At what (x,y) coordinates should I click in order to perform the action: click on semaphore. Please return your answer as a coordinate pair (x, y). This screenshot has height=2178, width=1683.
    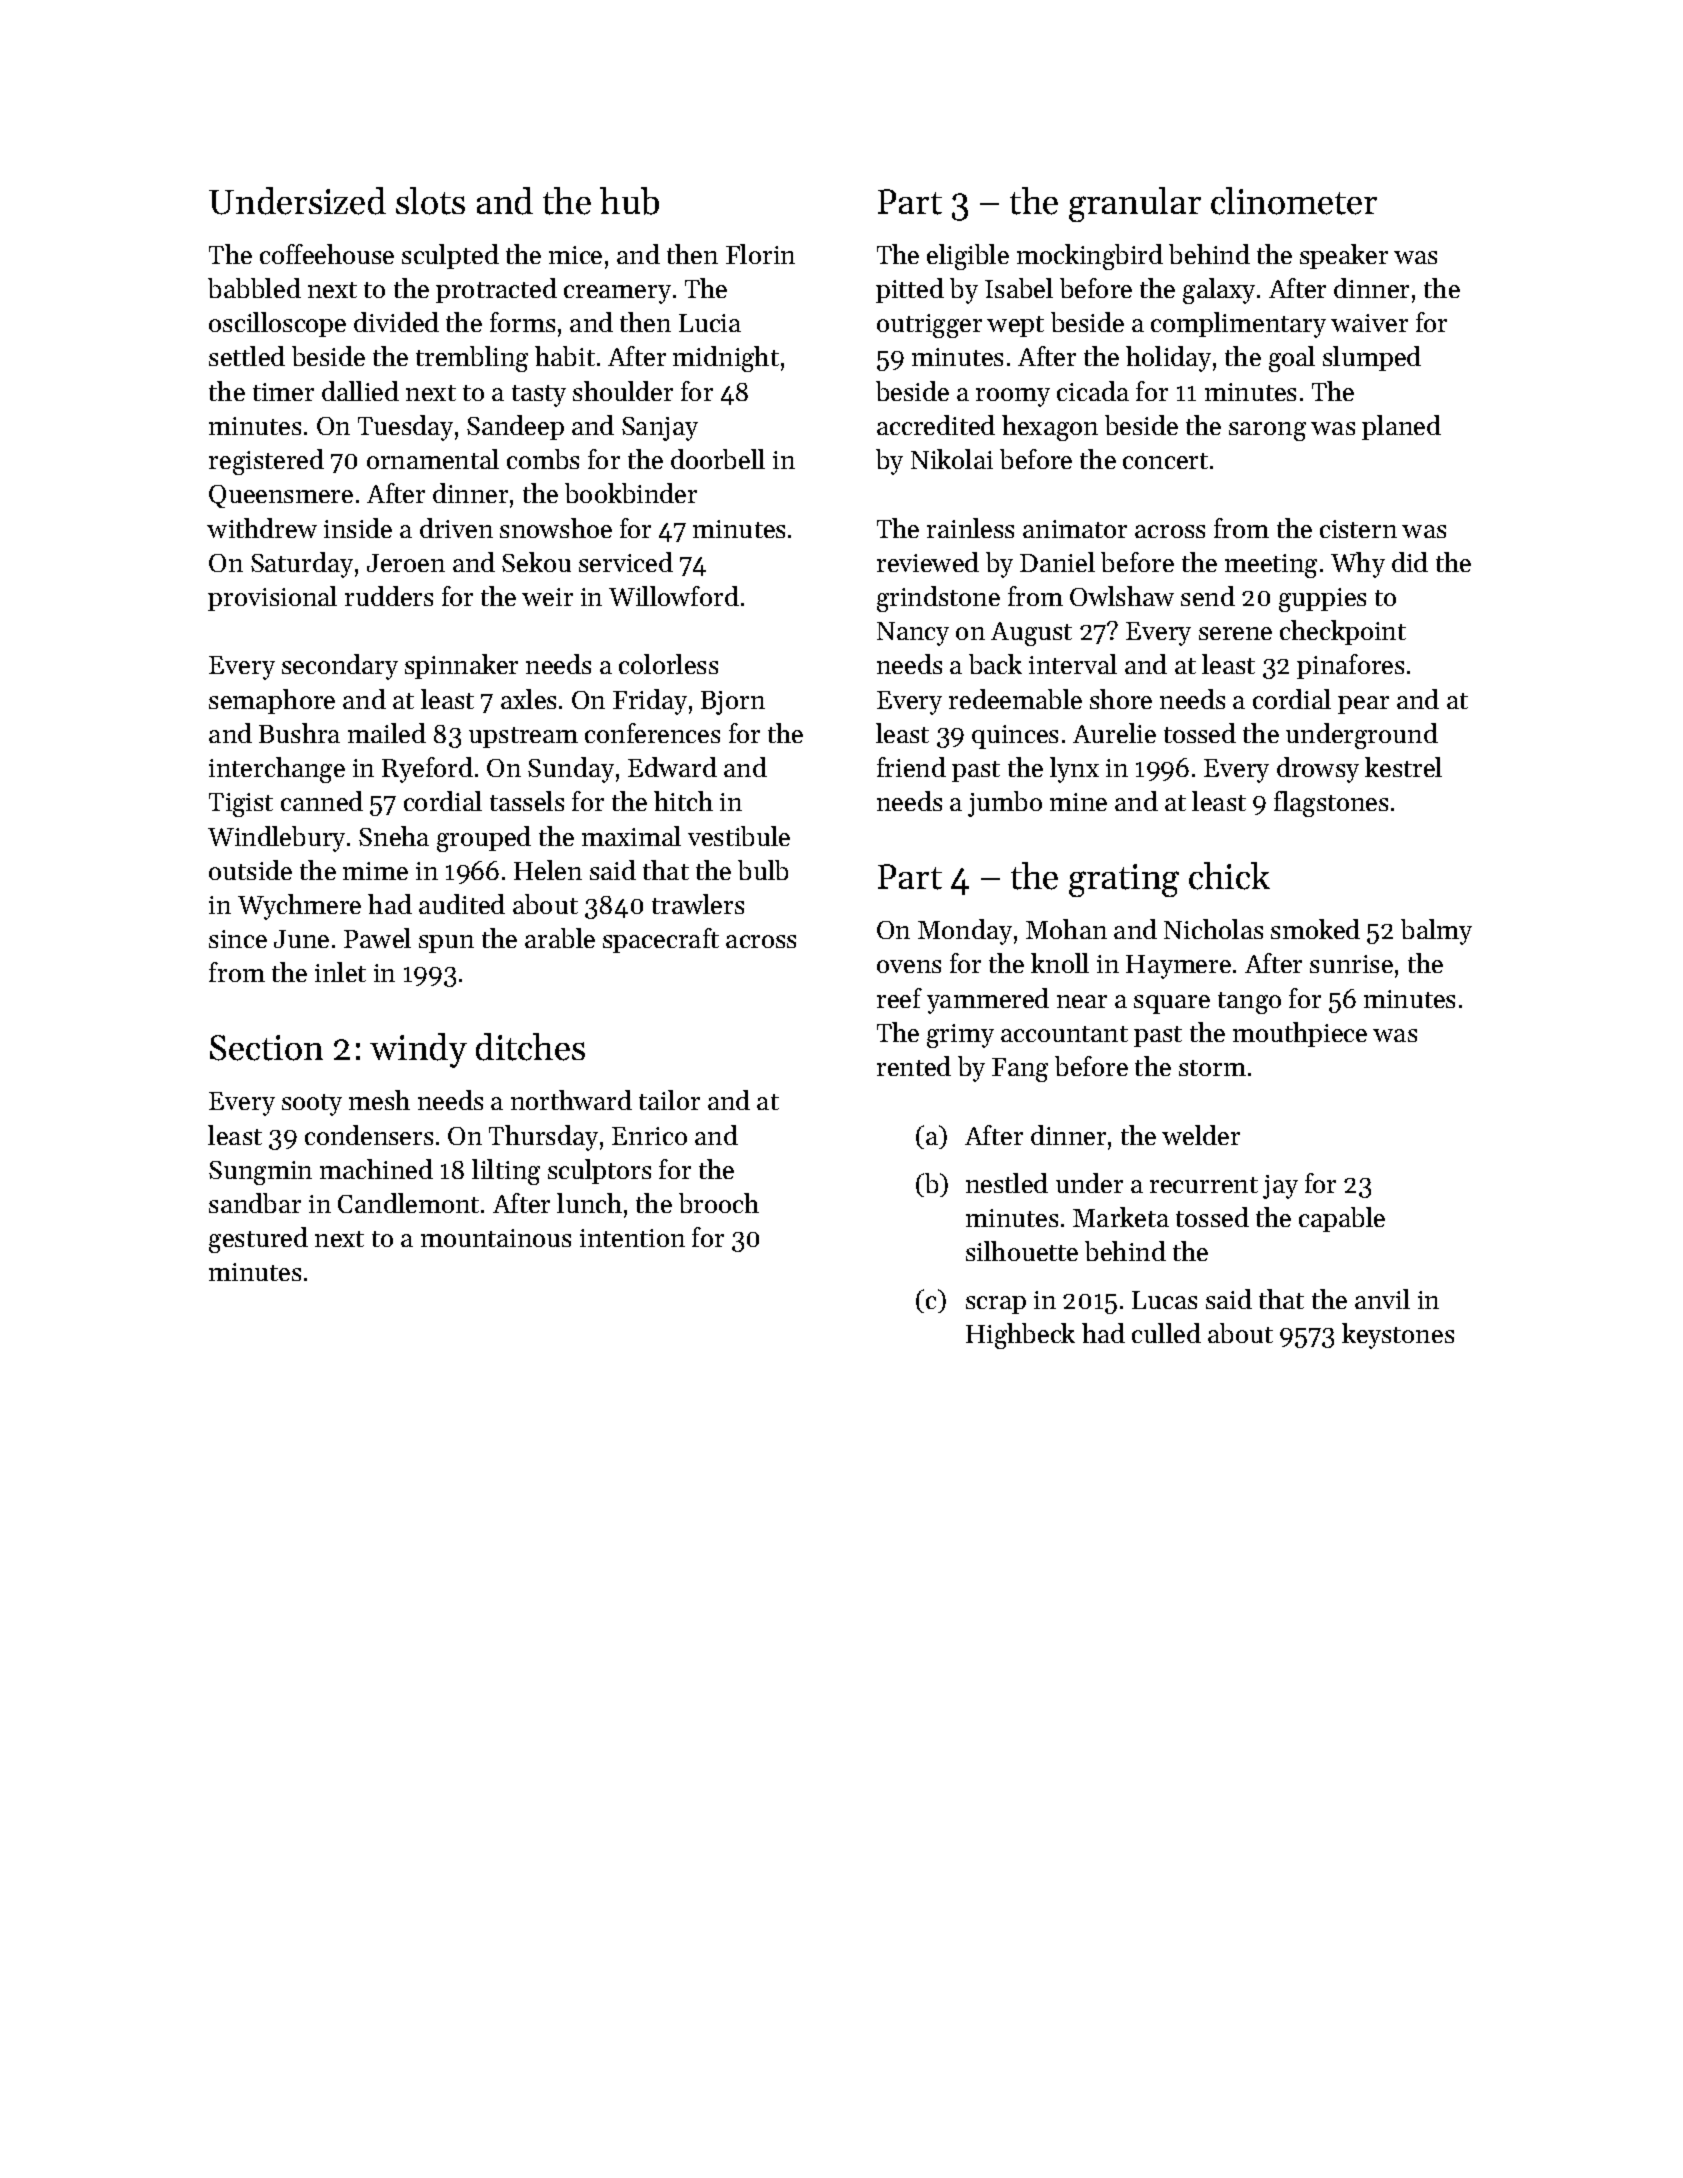
    Looking at the image, I should click on (272, 701).
